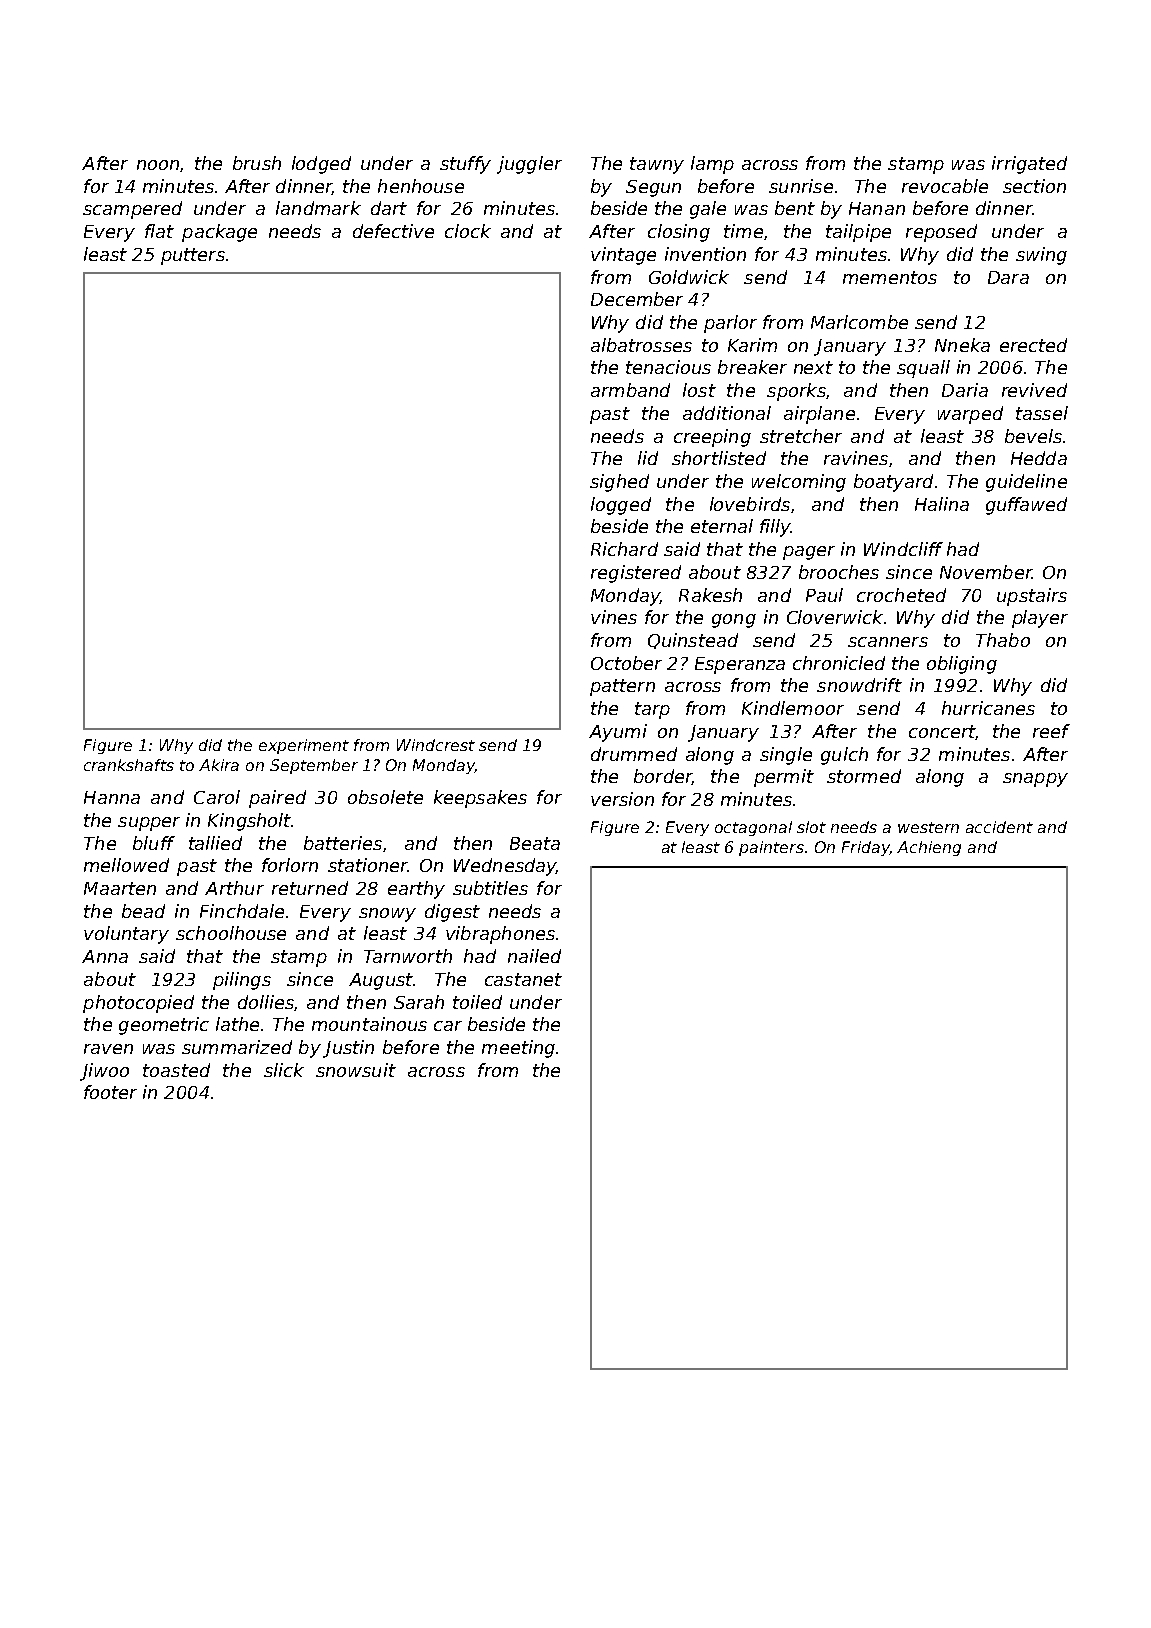  I want to click on footer, so click(110, 1092).
